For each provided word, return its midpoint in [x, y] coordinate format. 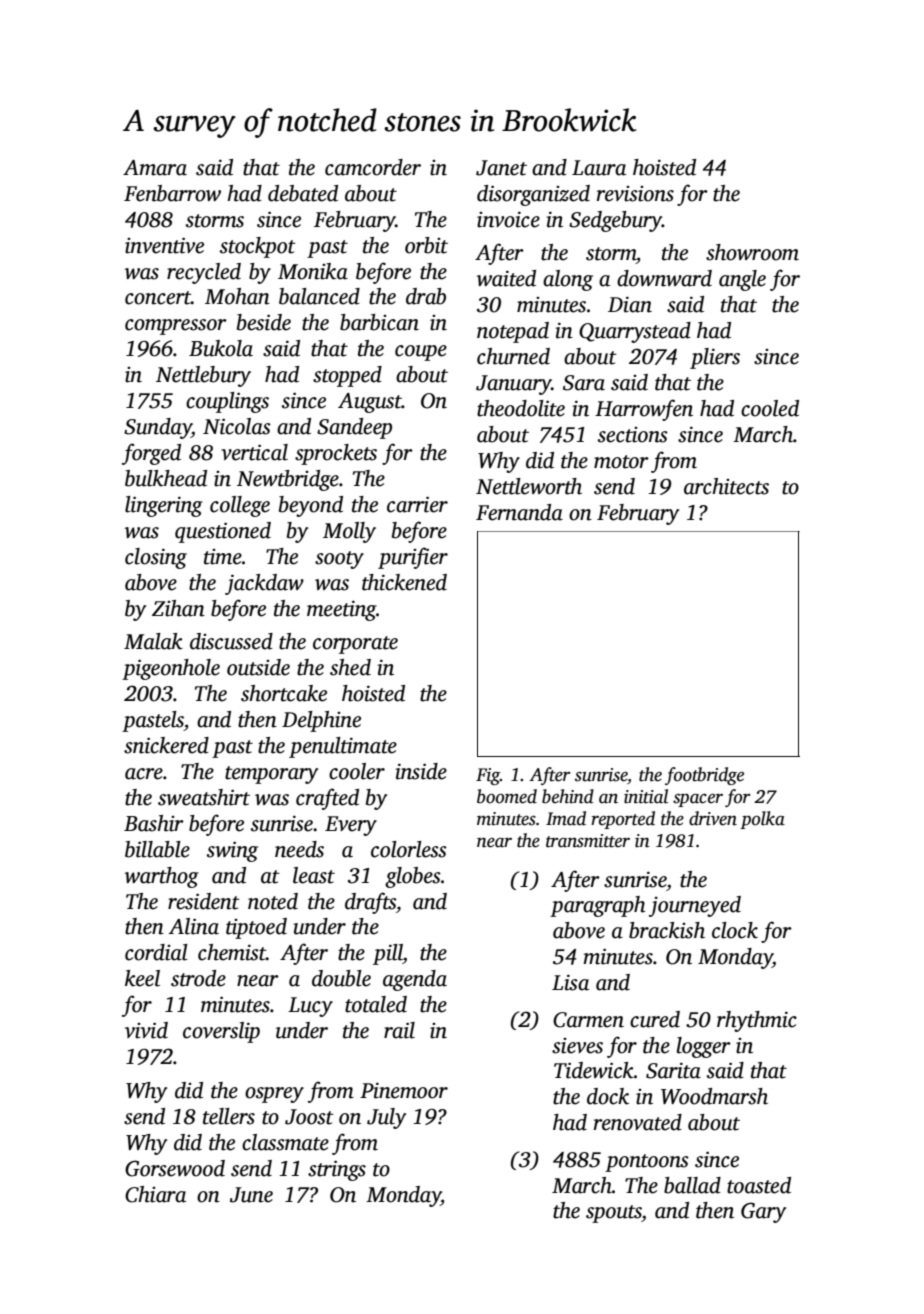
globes [413, 877]
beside [264, 322]
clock [735, 930]
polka [762, 820]
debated [303, 193]
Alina [194, 926]
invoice [508, 219]
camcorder [373, 167]
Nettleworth [529, 486]
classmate [285, 1142]
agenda [415, 980]
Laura [599, 168]
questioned [223, 532]
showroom [752, 252]
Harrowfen [644, 410]
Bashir [154, 823]
